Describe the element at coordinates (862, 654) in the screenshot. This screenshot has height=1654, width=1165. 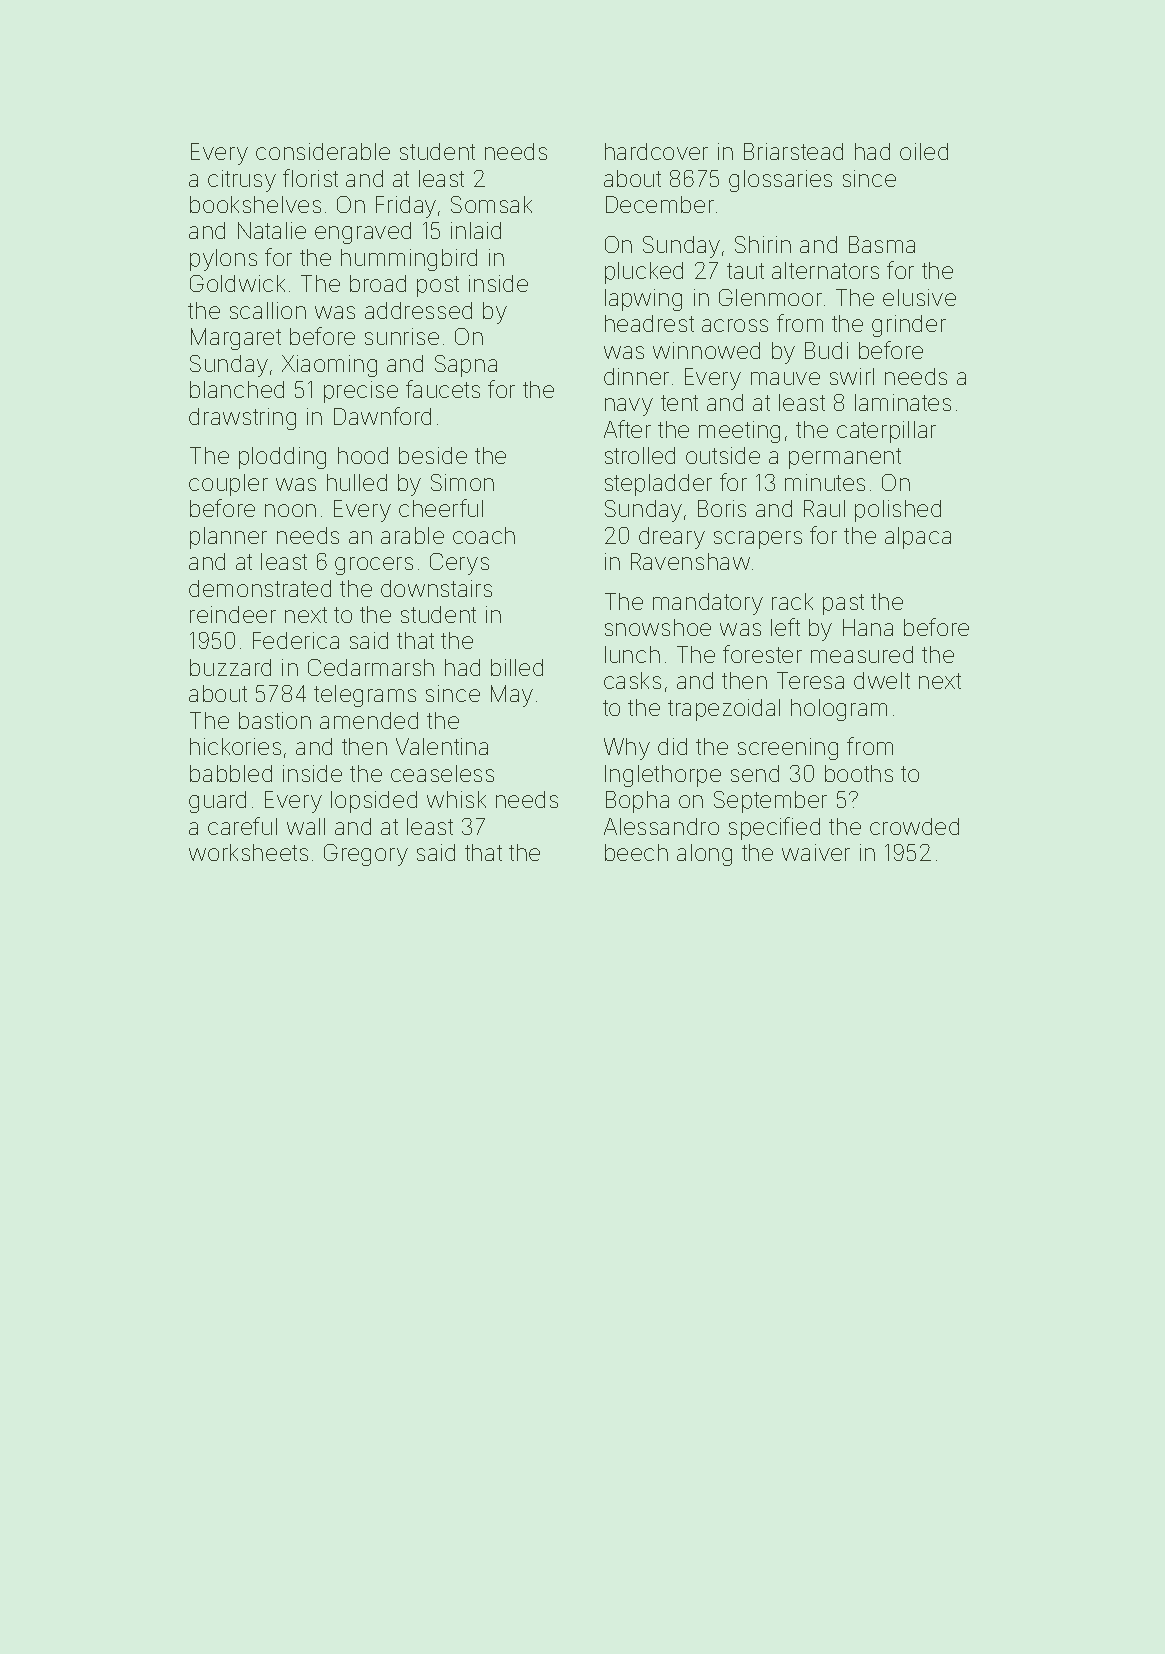
I see `measured` at that location.
